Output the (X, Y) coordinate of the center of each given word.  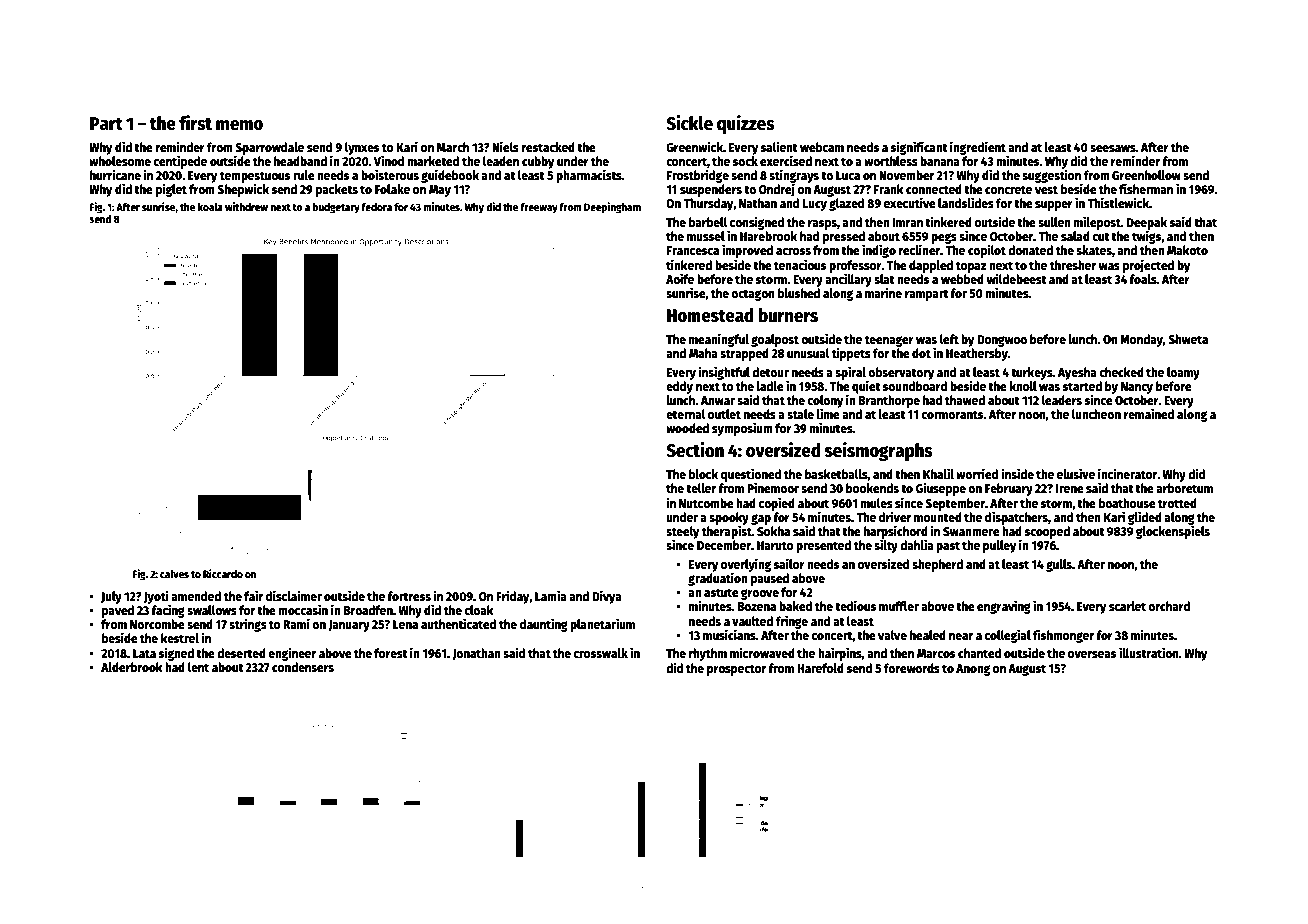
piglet (171, 190)
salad (1075, 236)
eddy (679, 387)
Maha (703, 353)
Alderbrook (132, 667)
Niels (505, 146)
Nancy (1137, 388)
